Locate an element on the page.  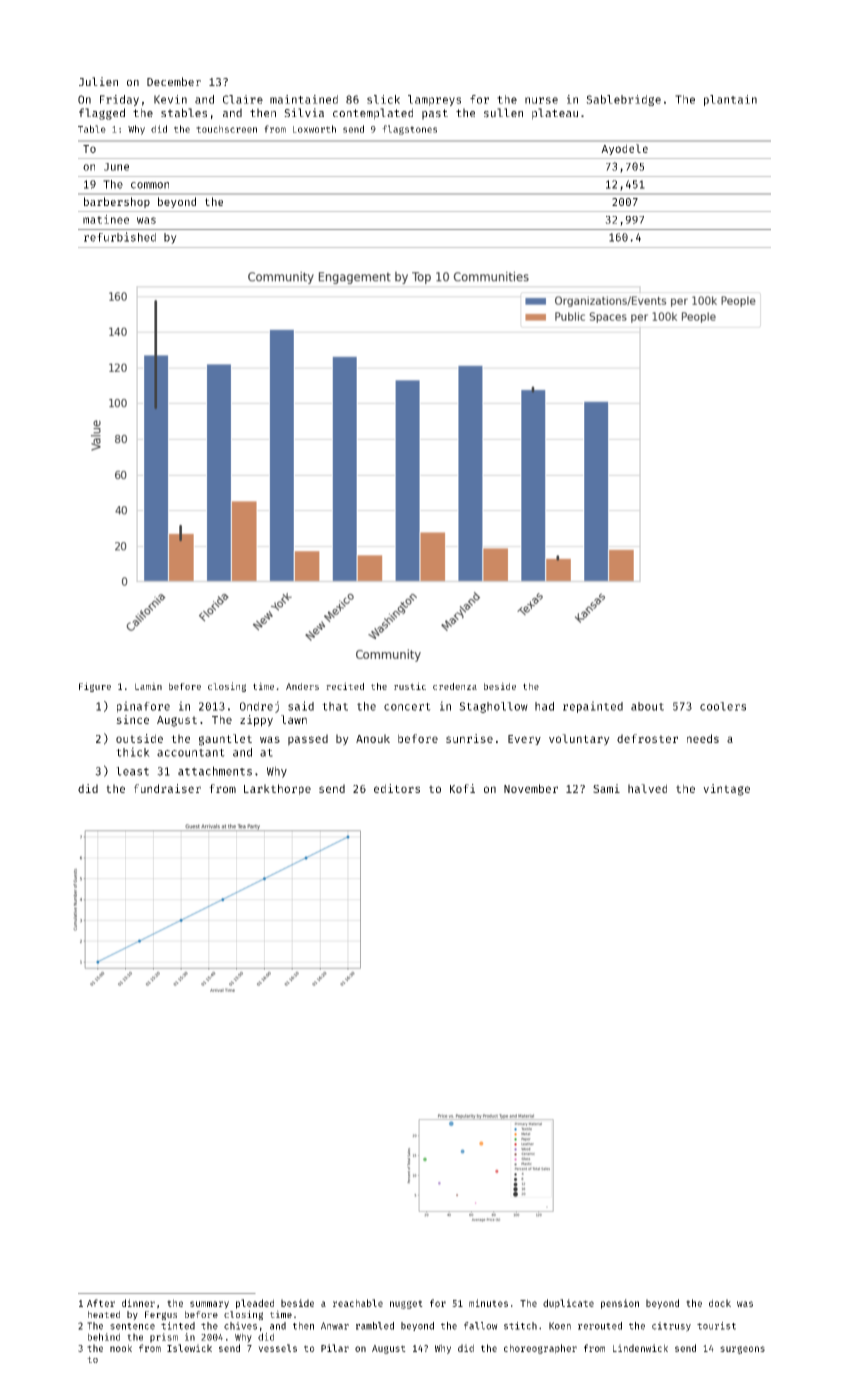
Claire is located at coordinates (243, 99).
